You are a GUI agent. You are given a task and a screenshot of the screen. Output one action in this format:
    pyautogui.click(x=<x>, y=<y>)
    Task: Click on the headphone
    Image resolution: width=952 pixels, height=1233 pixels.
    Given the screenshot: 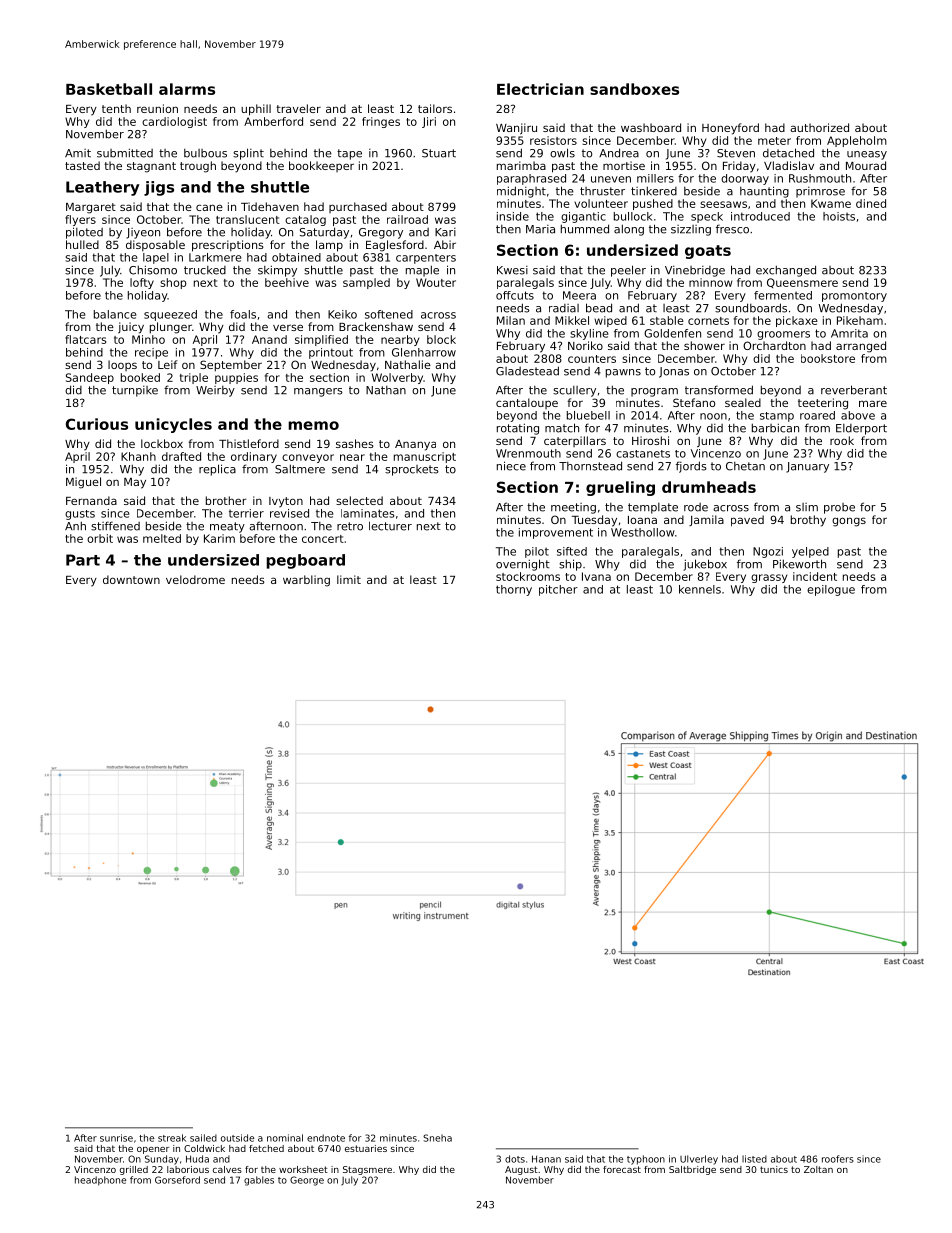 What is the action you would take?
    pyautogui.click(x=100, y=1181)
